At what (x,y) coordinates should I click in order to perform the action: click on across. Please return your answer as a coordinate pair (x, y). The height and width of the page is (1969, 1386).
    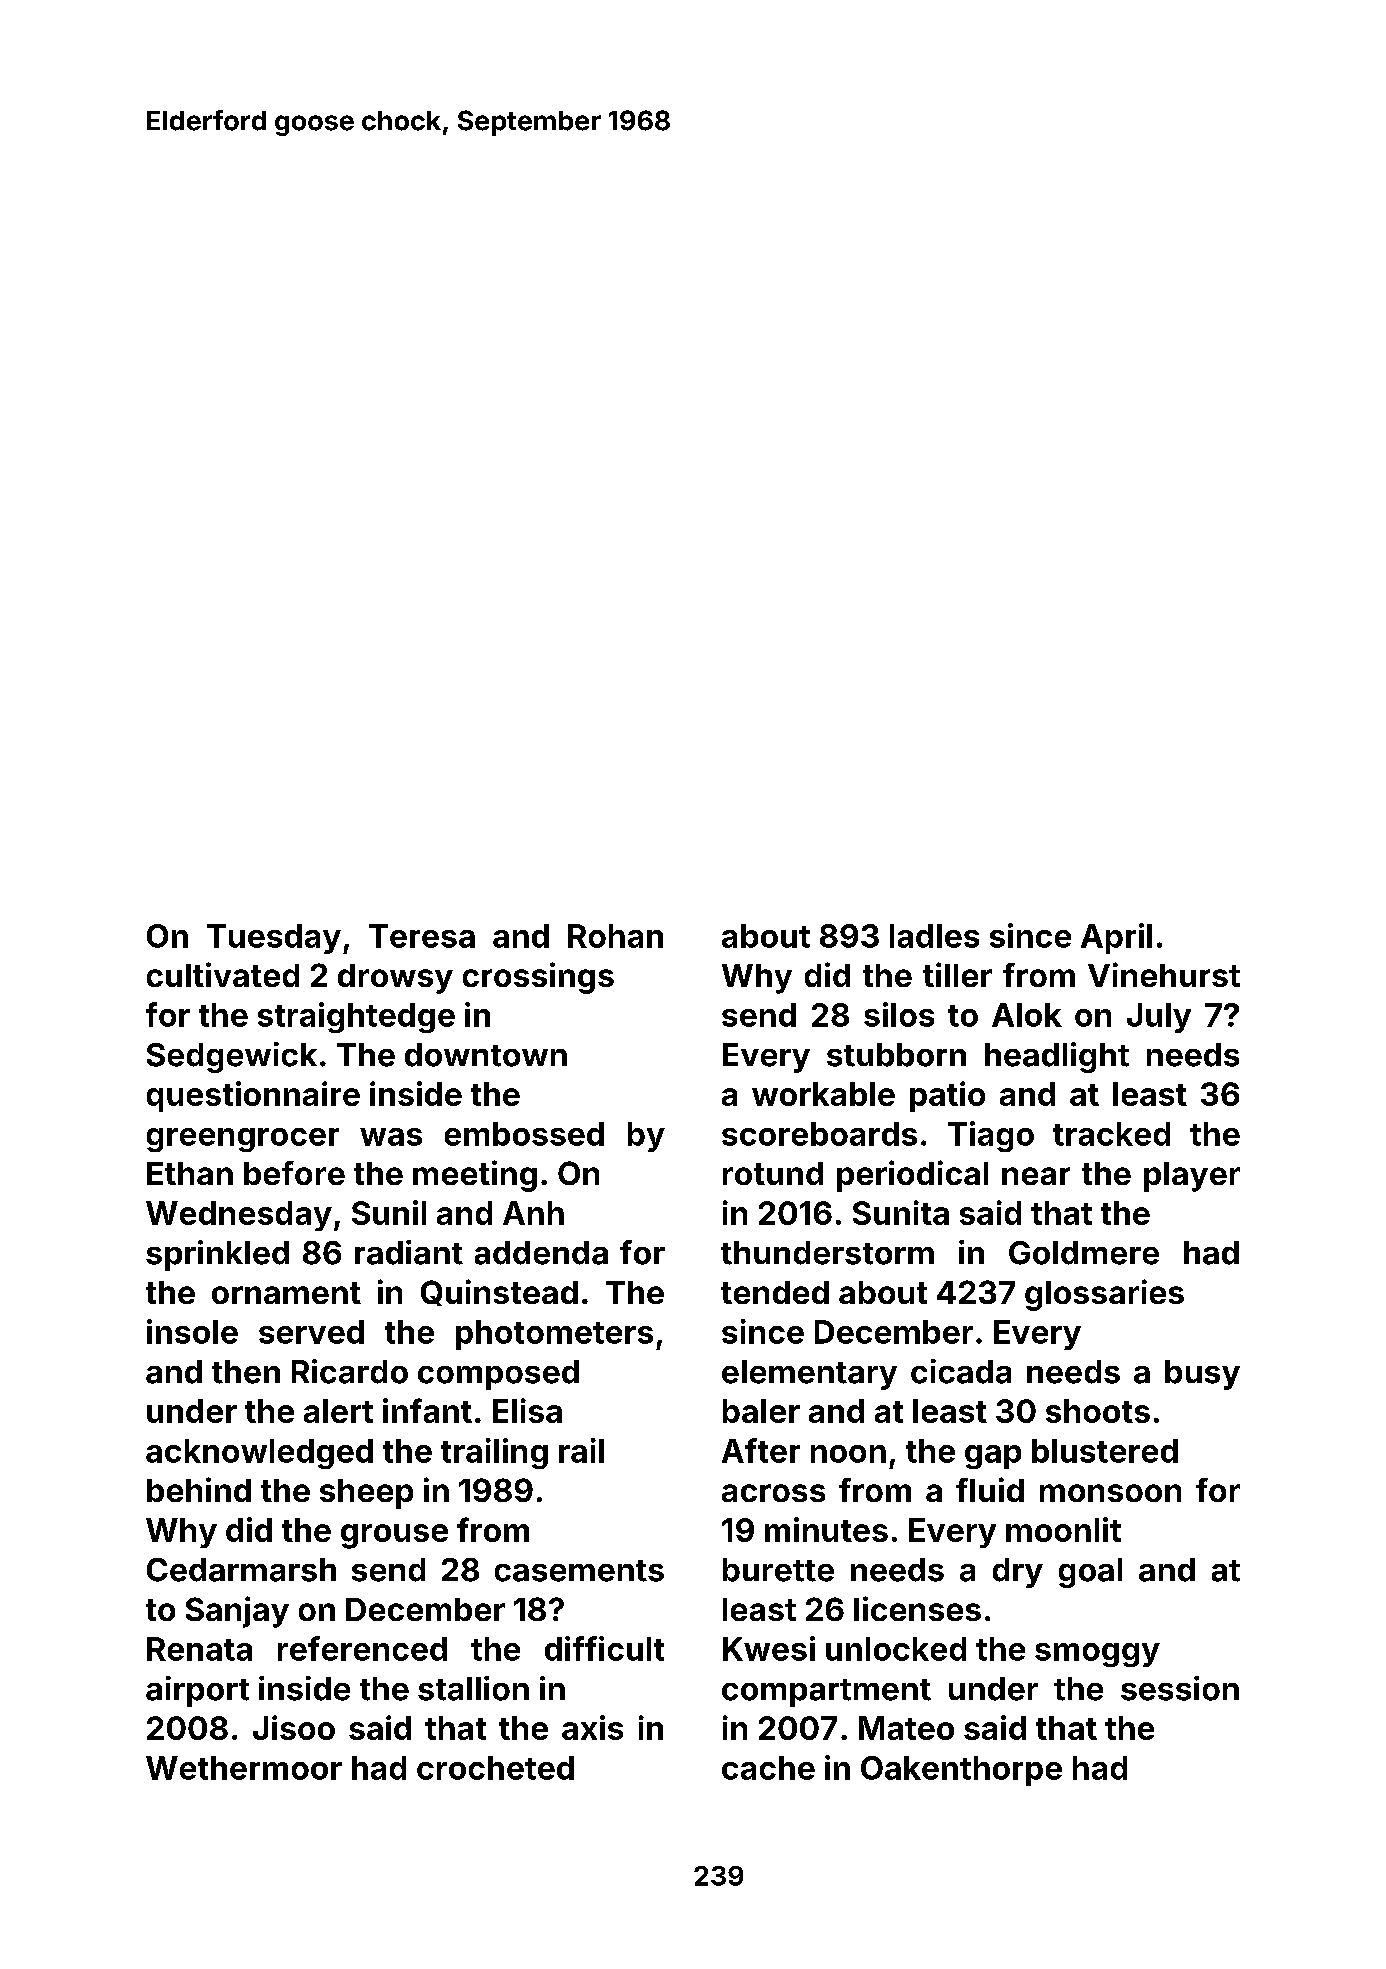
    Looking at the image, I should click on (773, 1493).
